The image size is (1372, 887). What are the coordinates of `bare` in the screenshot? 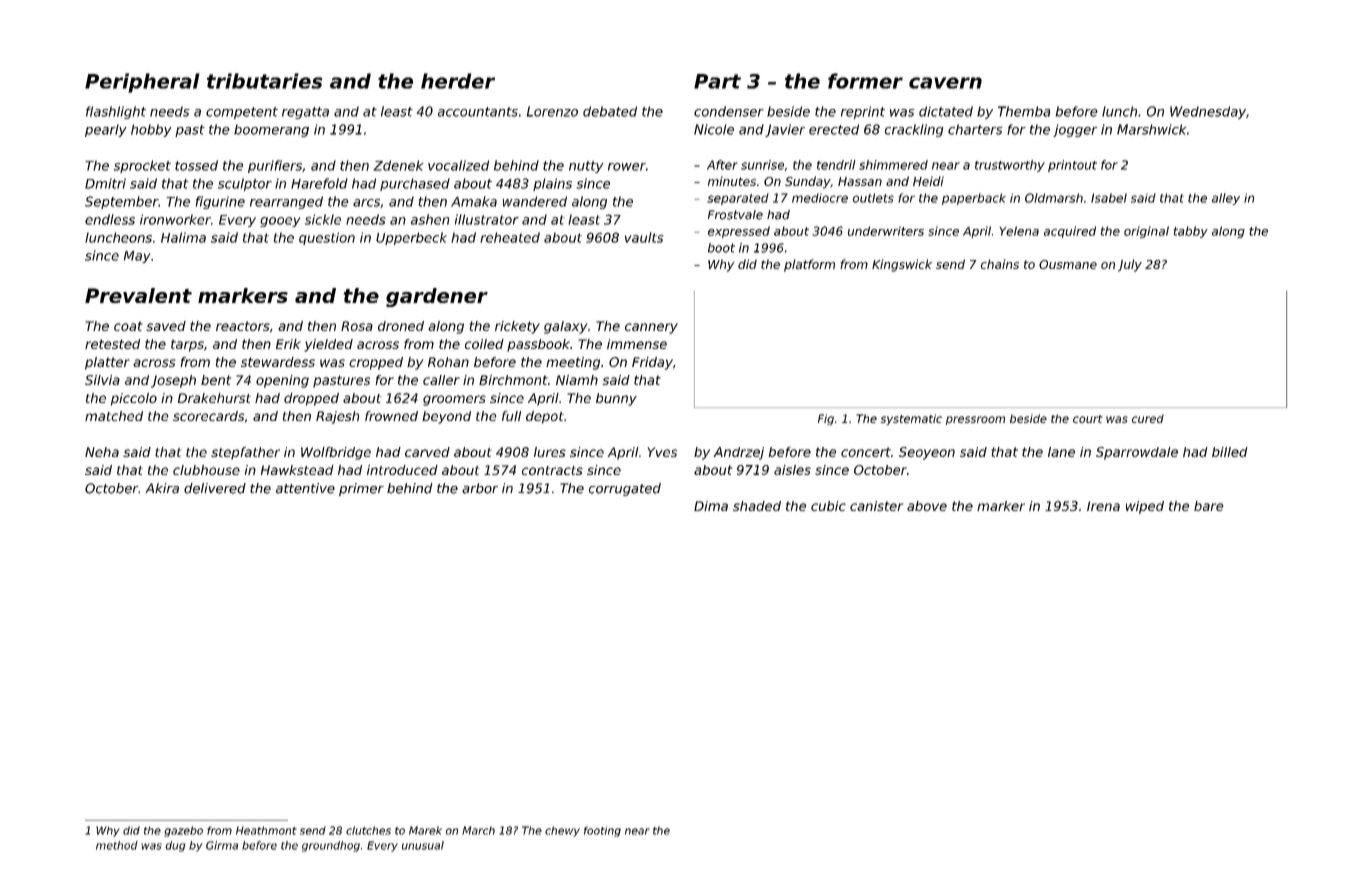 It's located at (1209, 506).
